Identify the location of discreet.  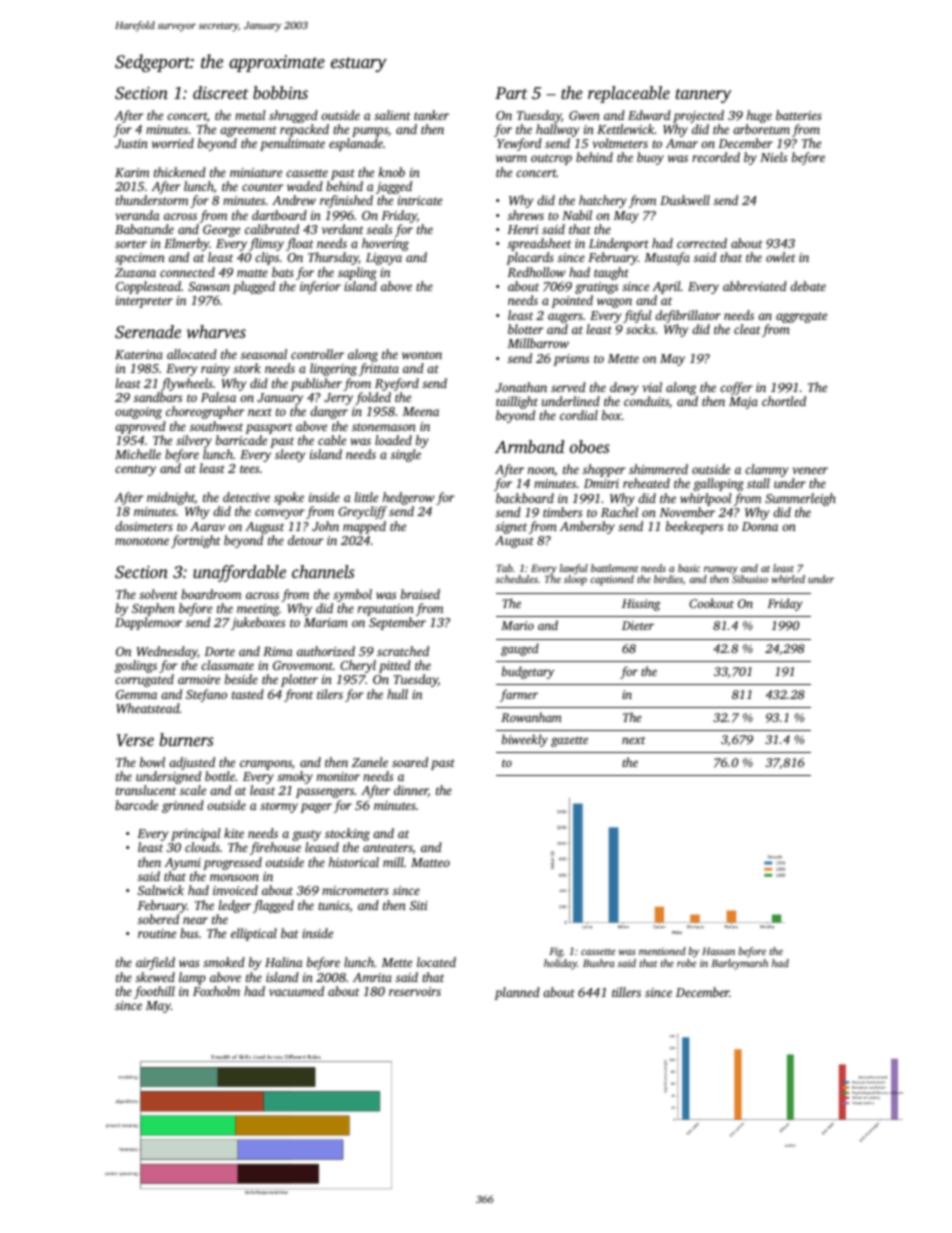
(221, 92).
